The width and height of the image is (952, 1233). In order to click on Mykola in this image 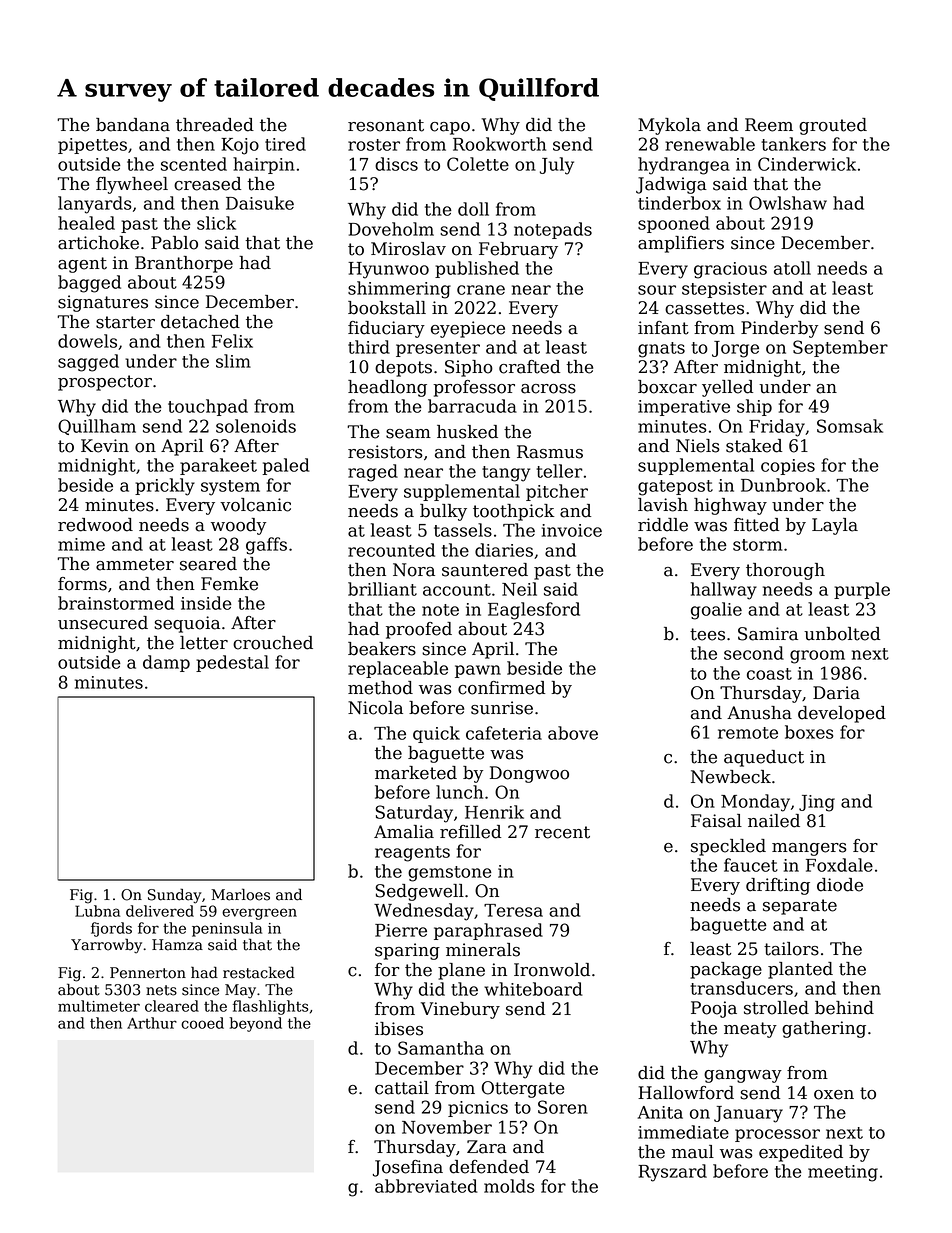, I will do `click(669, 126)`.
